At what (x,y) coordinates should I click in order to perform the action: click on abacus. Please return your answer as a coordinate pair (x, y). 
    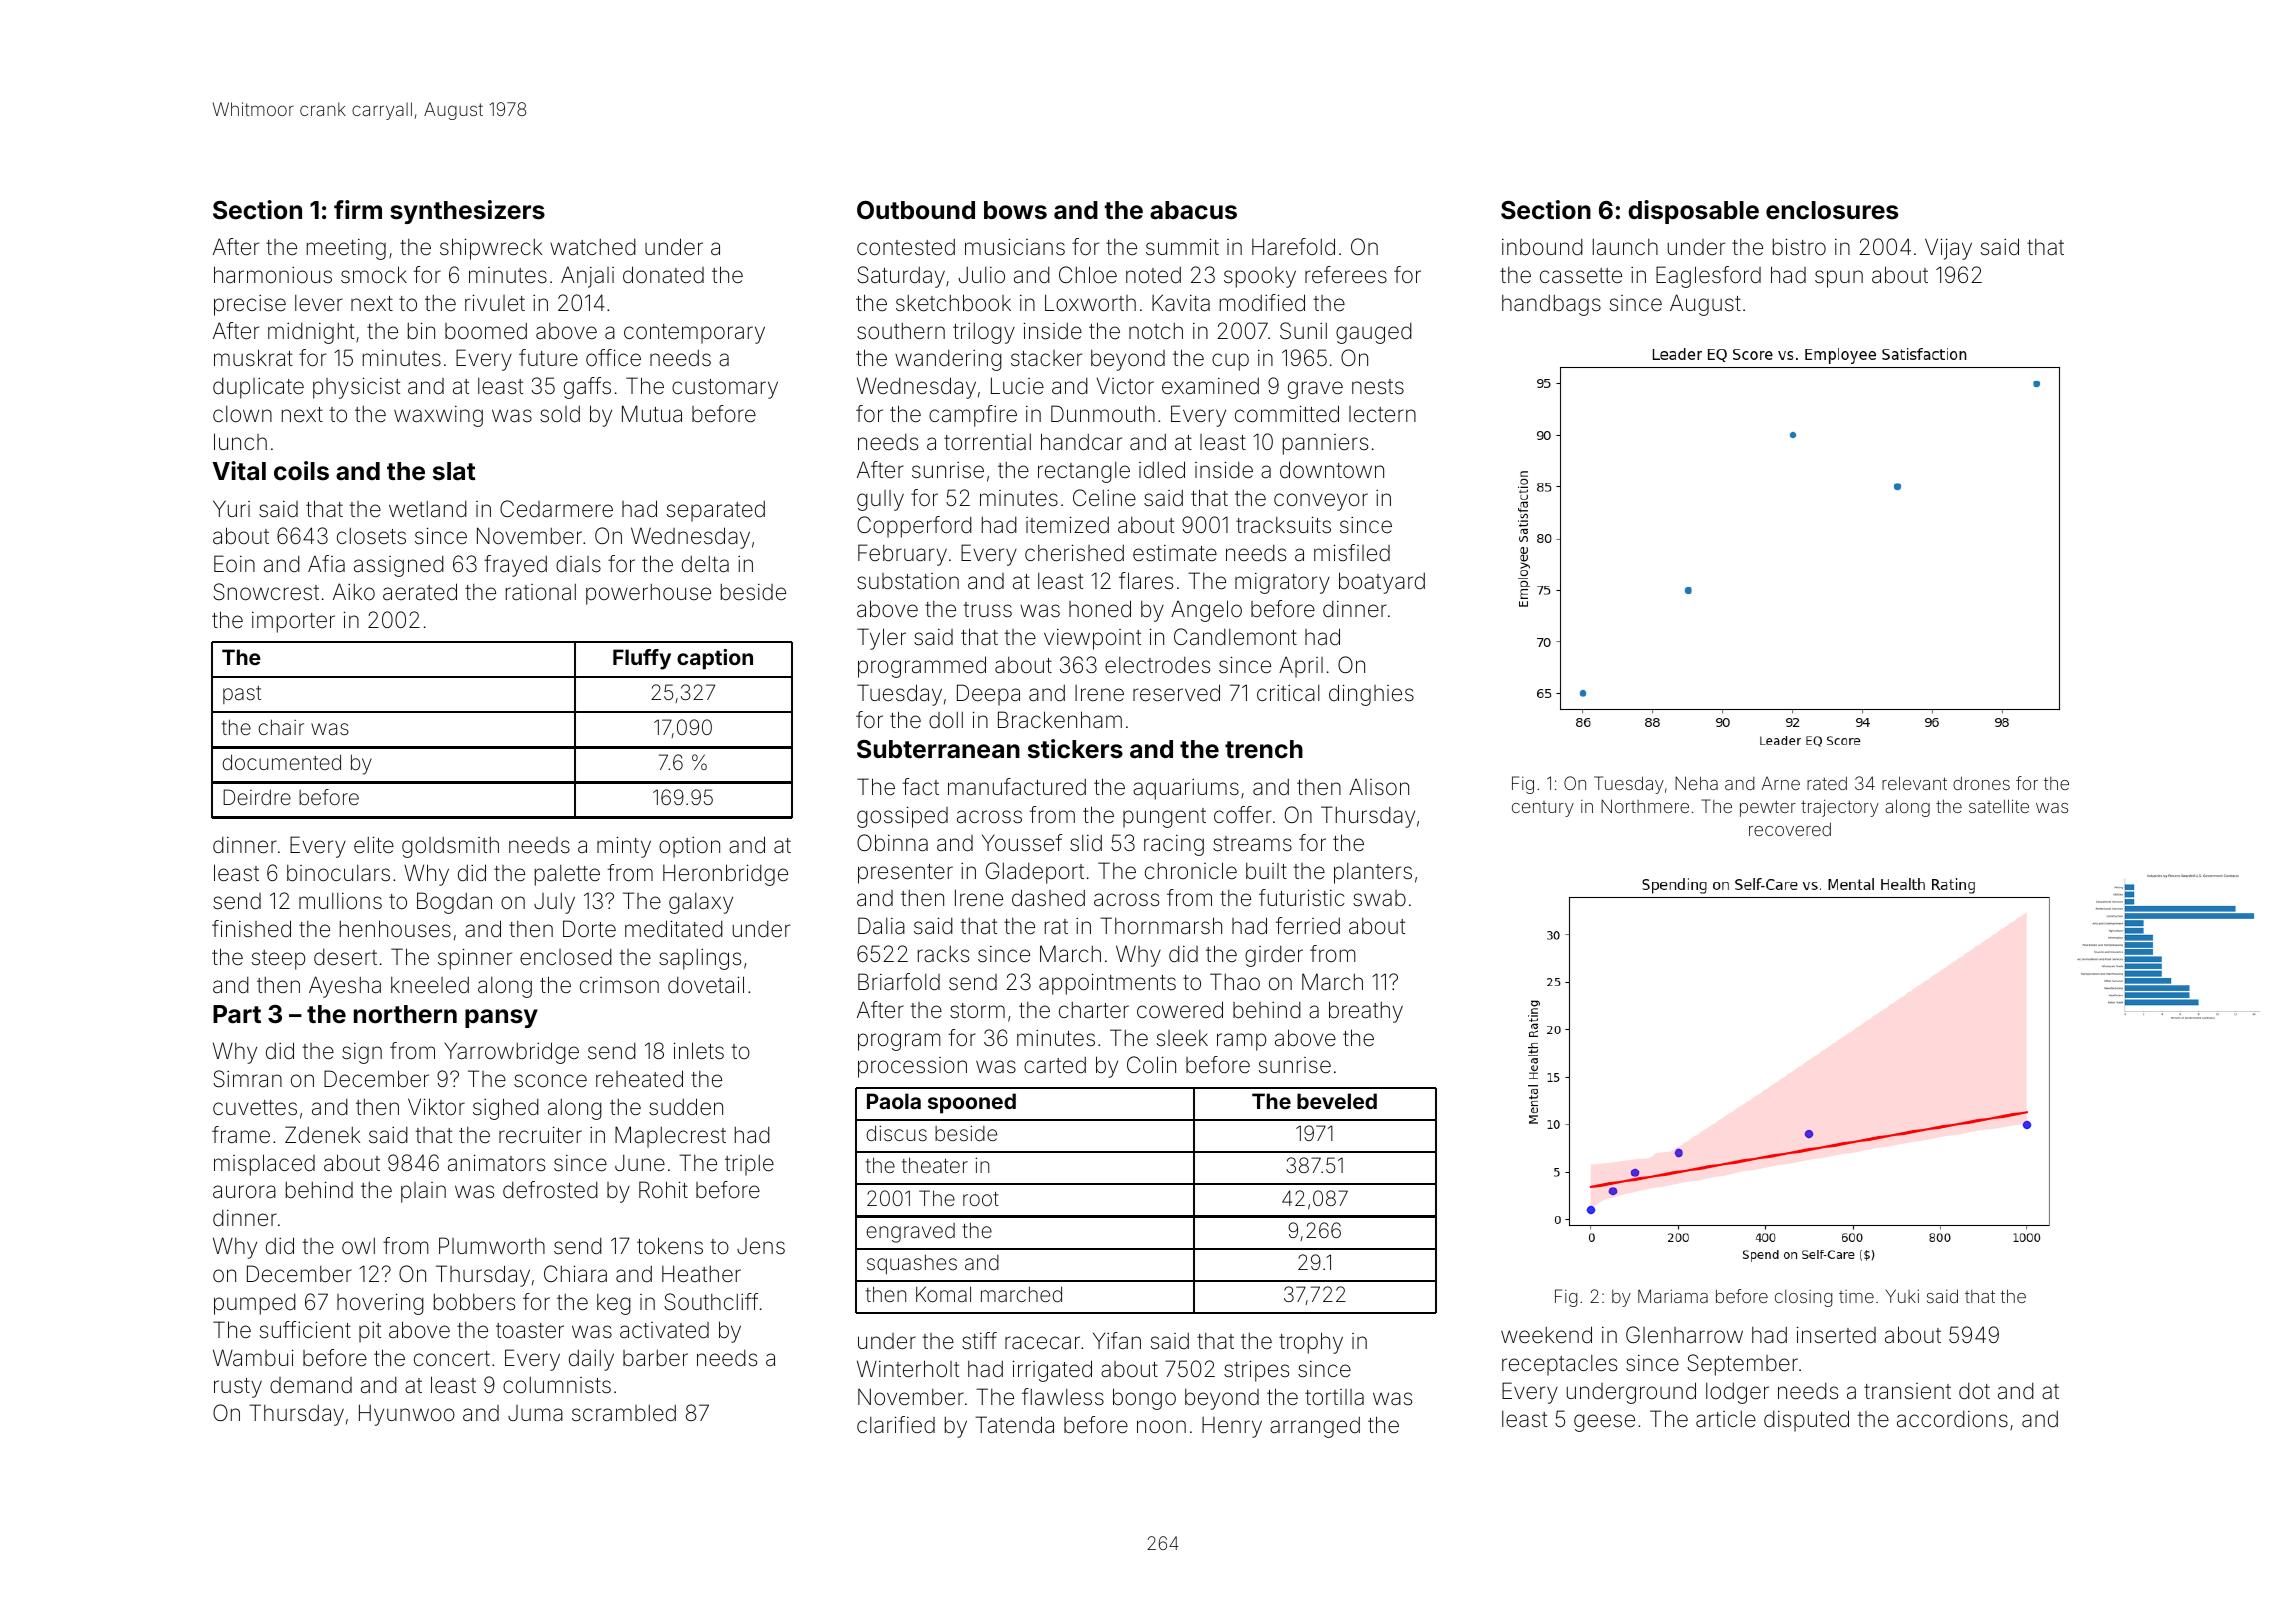
    Looking at the image, I should click on (1193, 210).
